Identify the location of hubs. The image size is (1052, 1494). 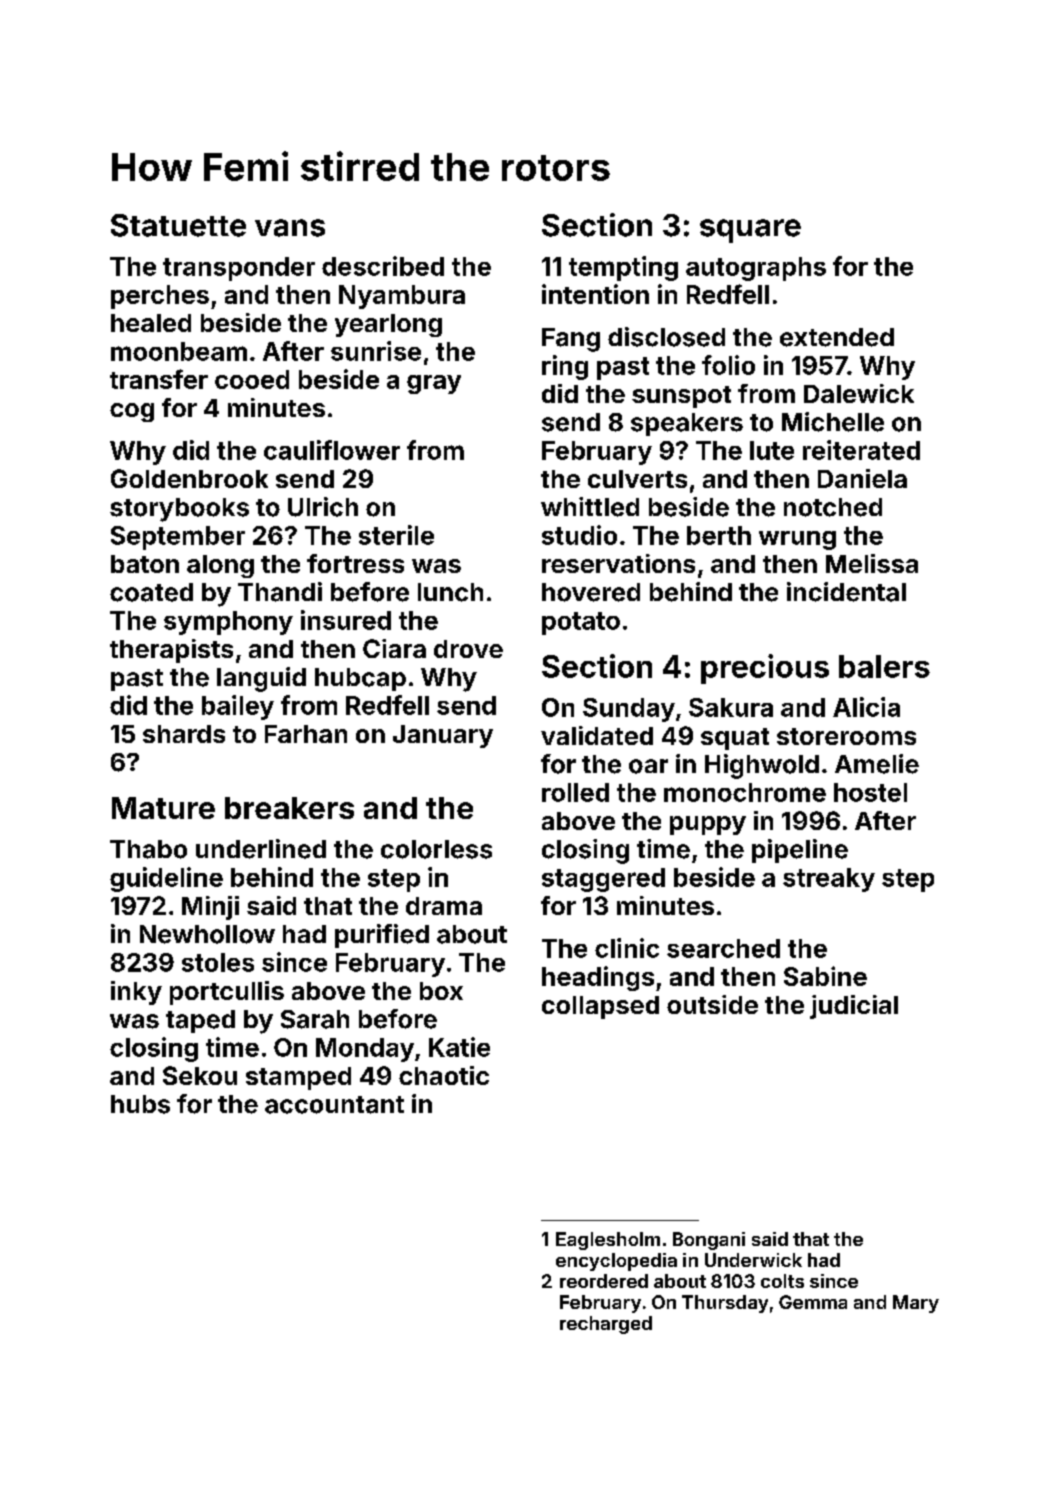
(140, 1104).
